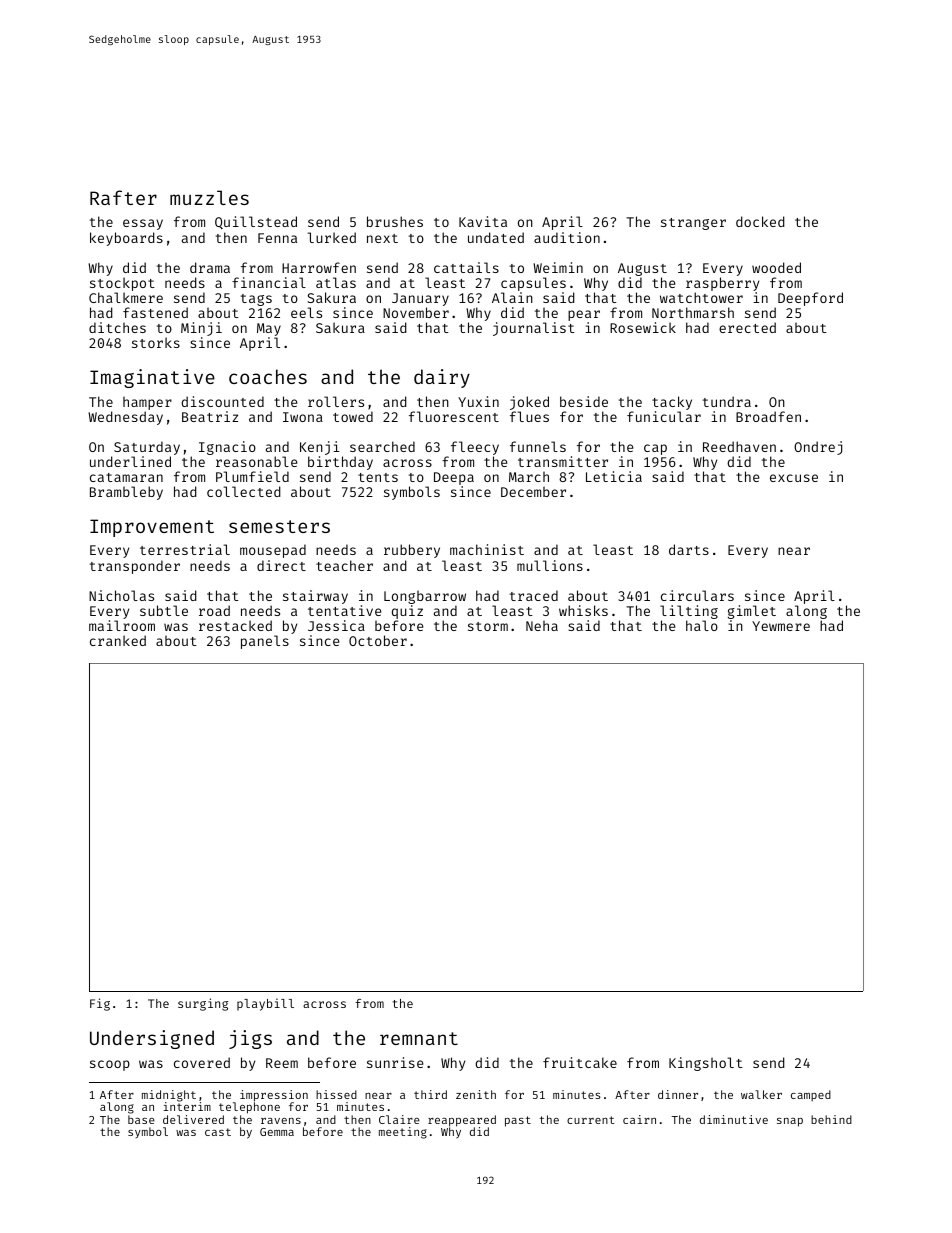  Describe the element at coordinates (454, 478) in the screenshot. I see `Deepa` at that location.
